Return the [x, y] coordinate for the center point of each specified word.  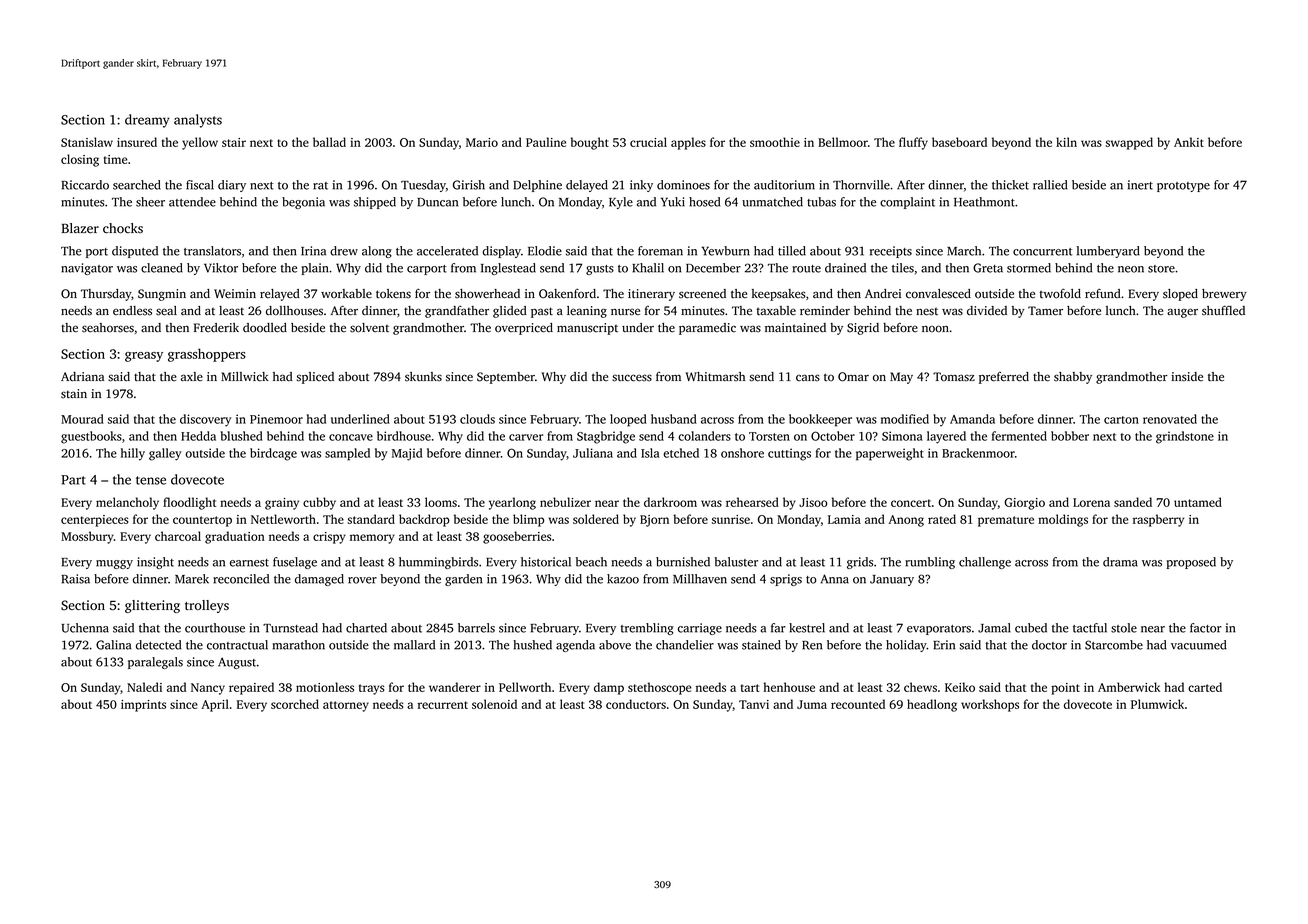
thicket [1010, 185]
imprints [143, 706]
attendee [192, 202]
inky [641, 186]
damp [609, 688]
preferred [1004, 378]
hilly [133, 454]
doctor [1049, 645]
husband [674, 419]
